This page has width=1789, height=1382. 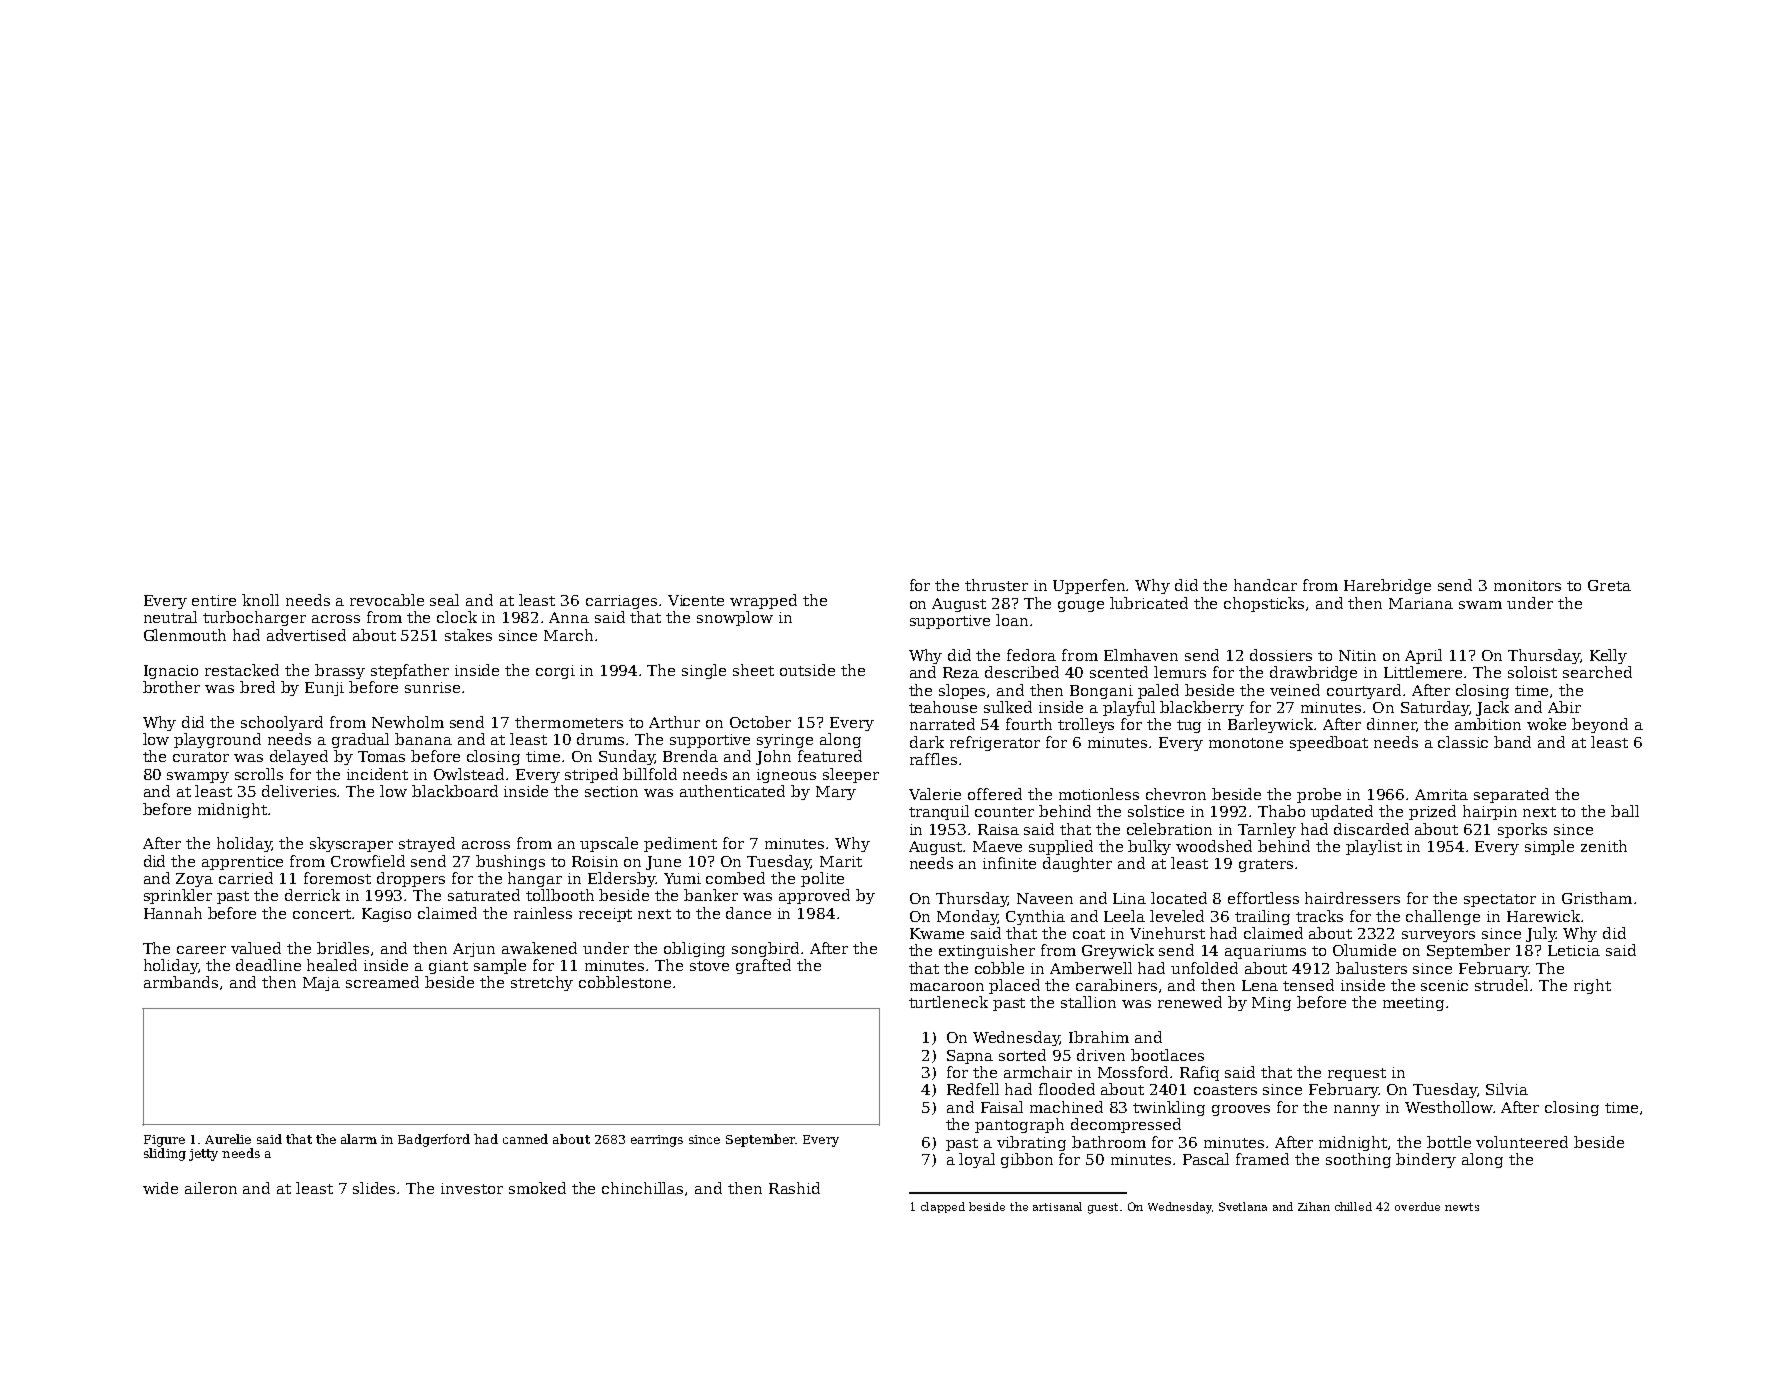 What do you see at coordinates (1014, 986) in the page?
I see `placed` at bounding box center [1014, 986].
